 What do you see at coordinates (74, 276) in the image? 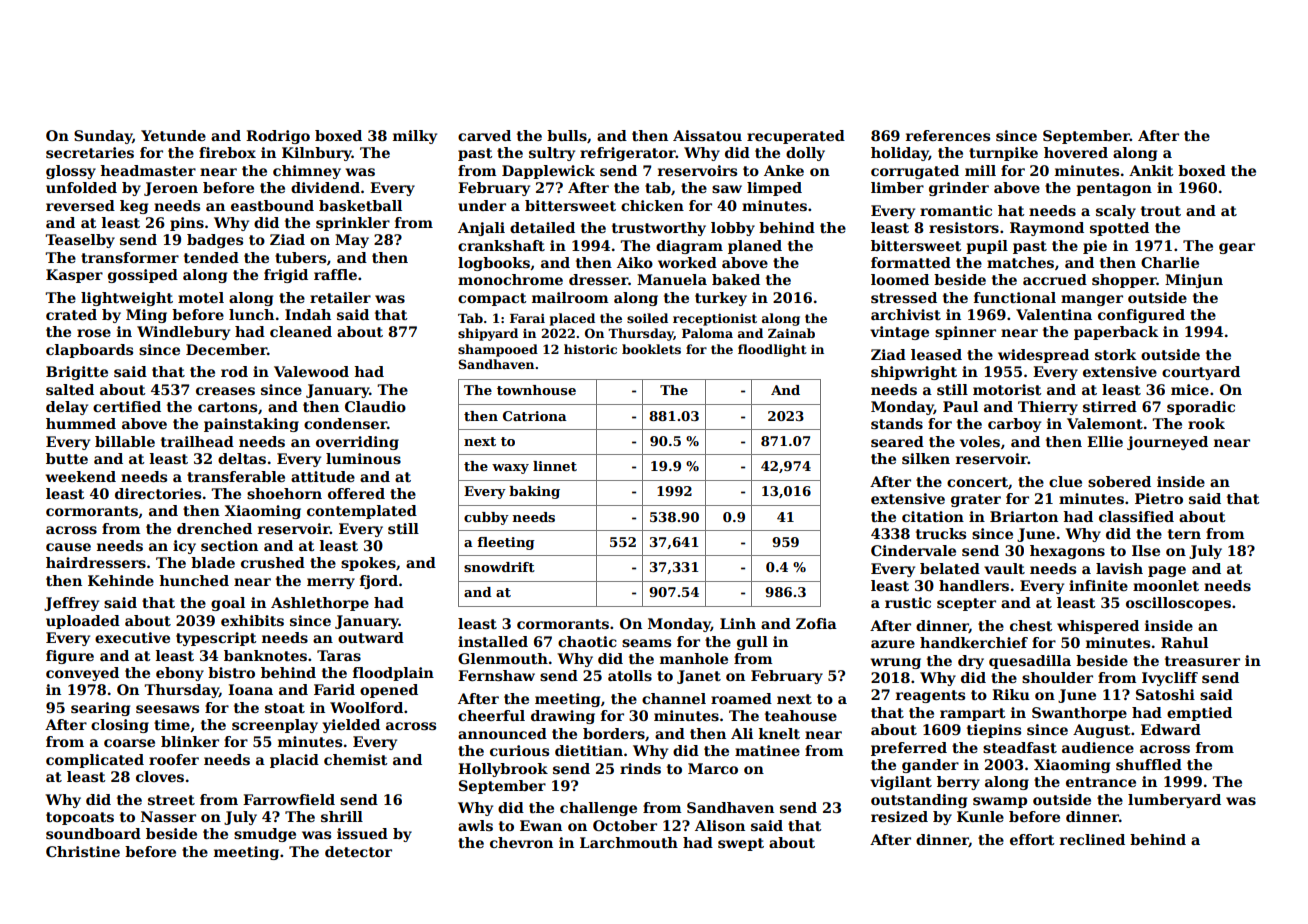
I see `Kasper` at bounding box center [74, 276].
